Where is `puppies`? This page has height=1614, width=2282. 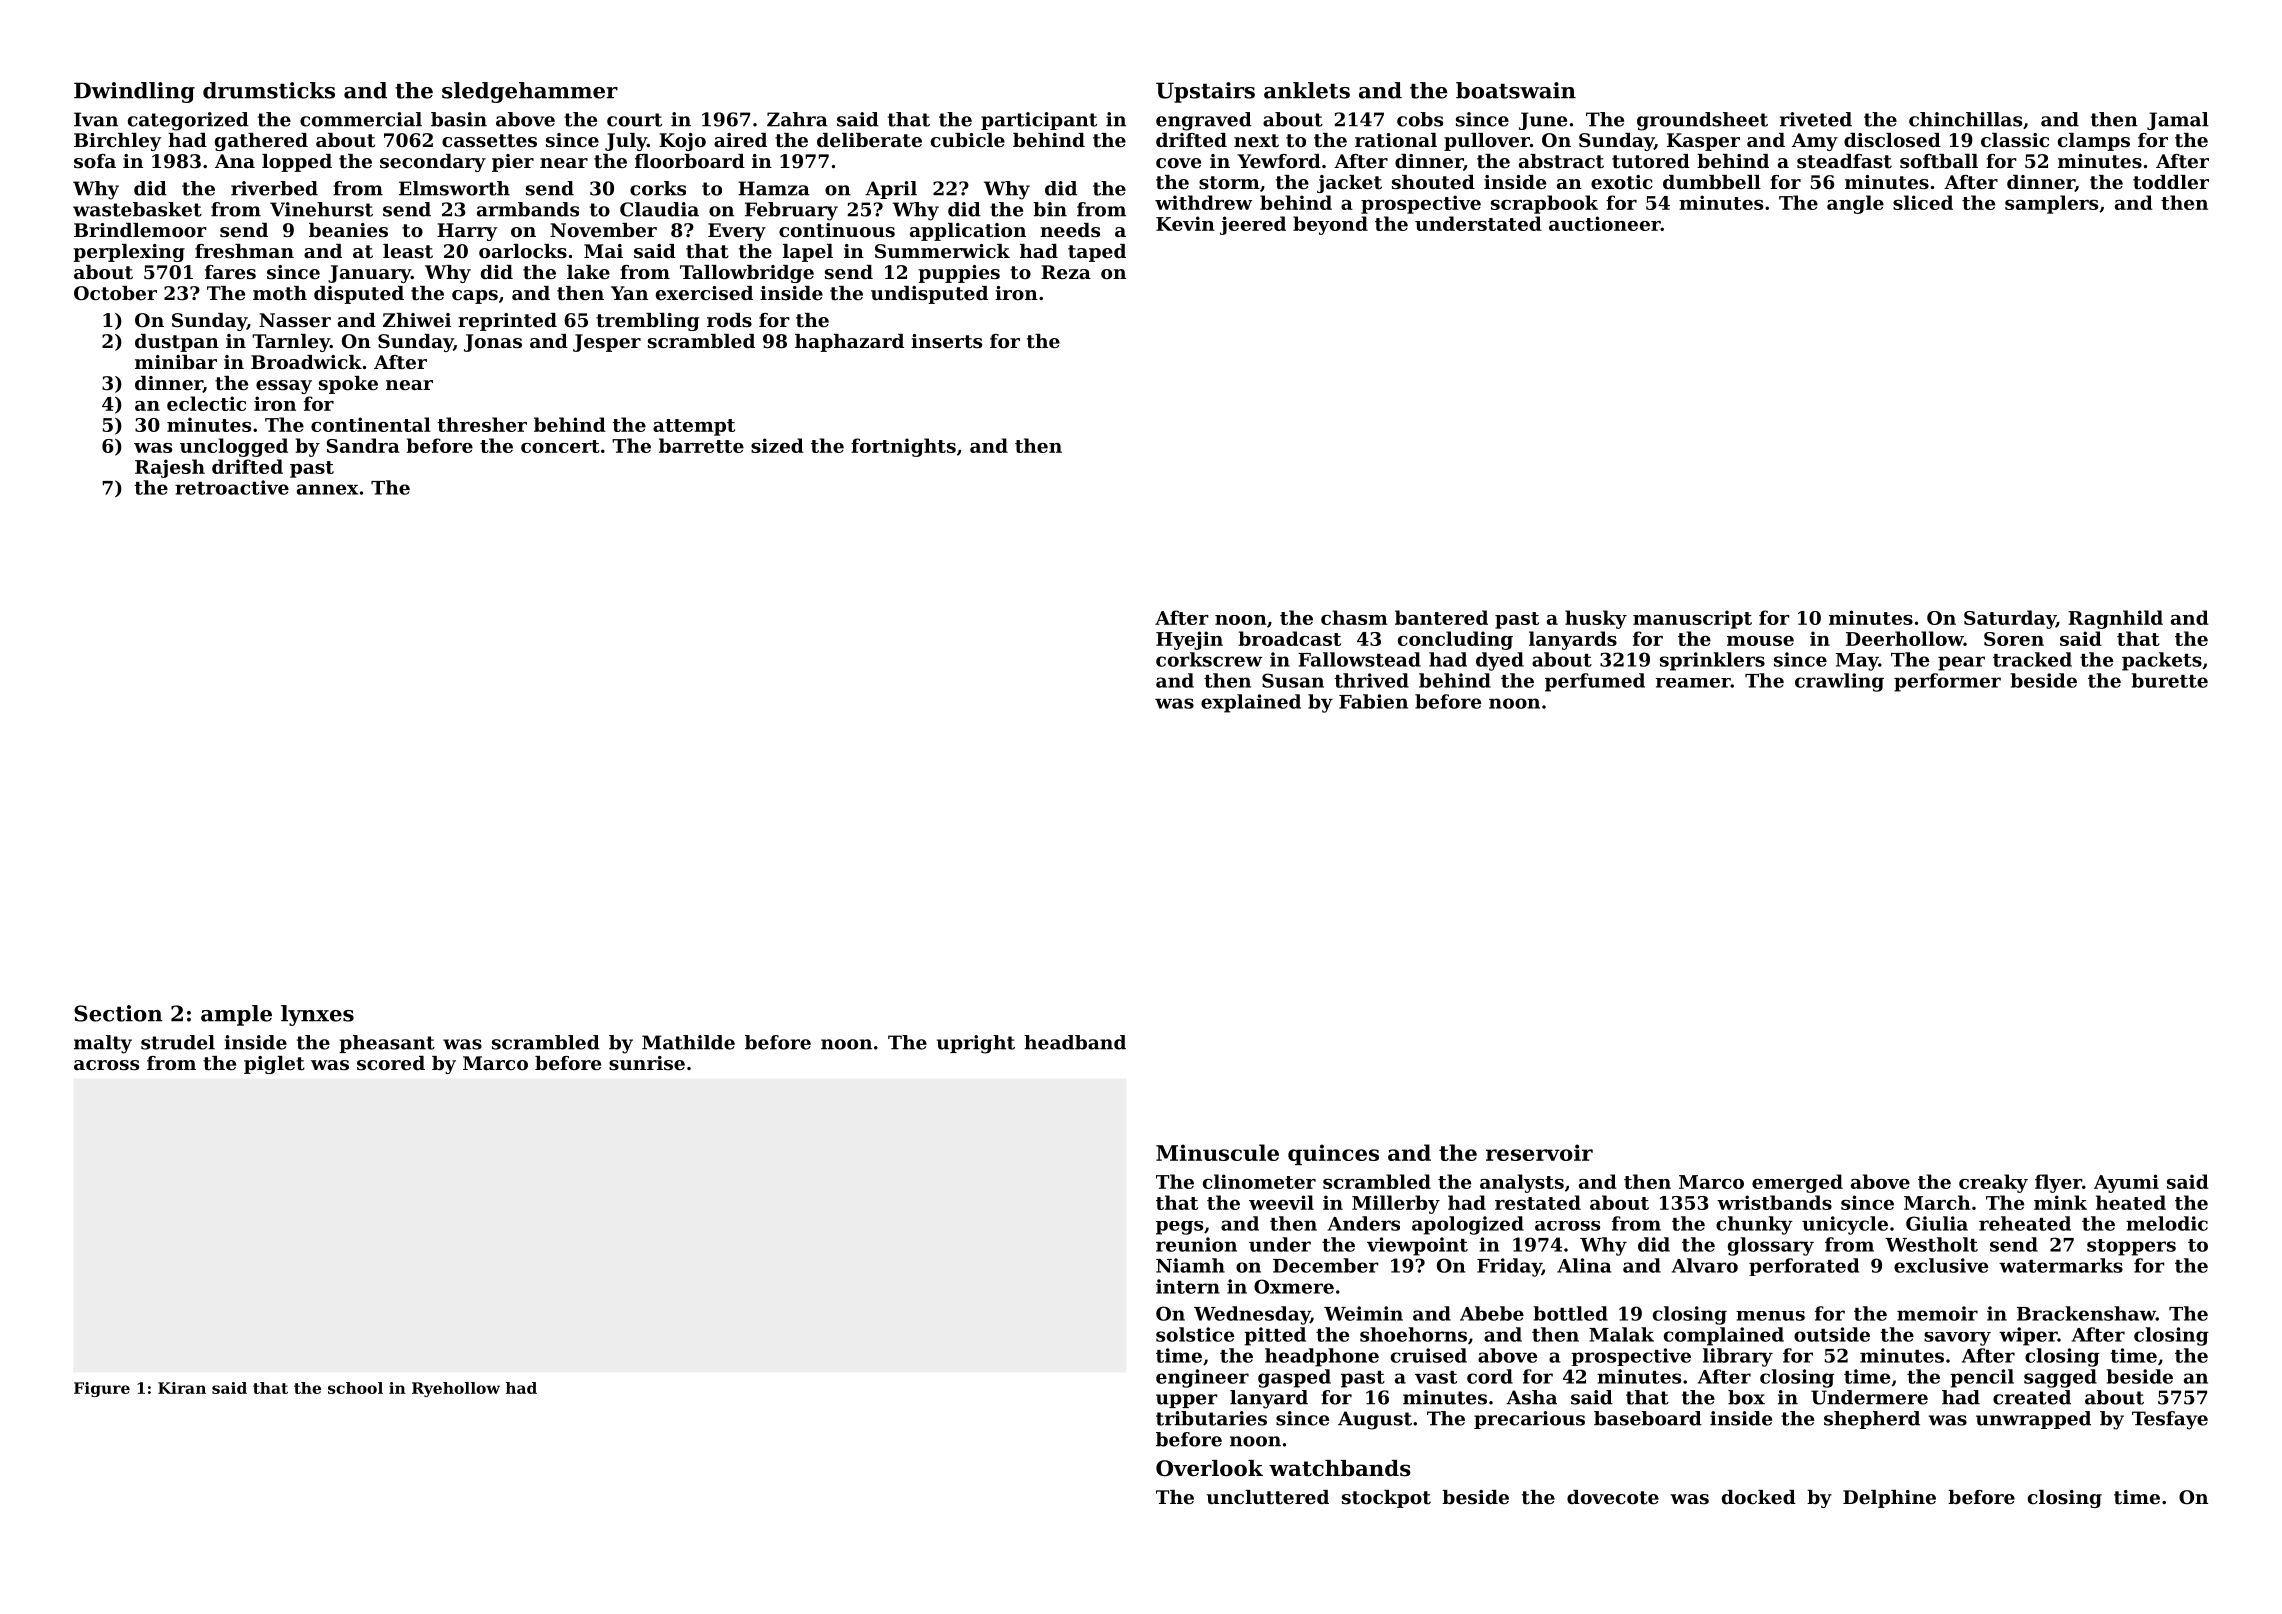
puppies is located at coordinates (959, 274).
